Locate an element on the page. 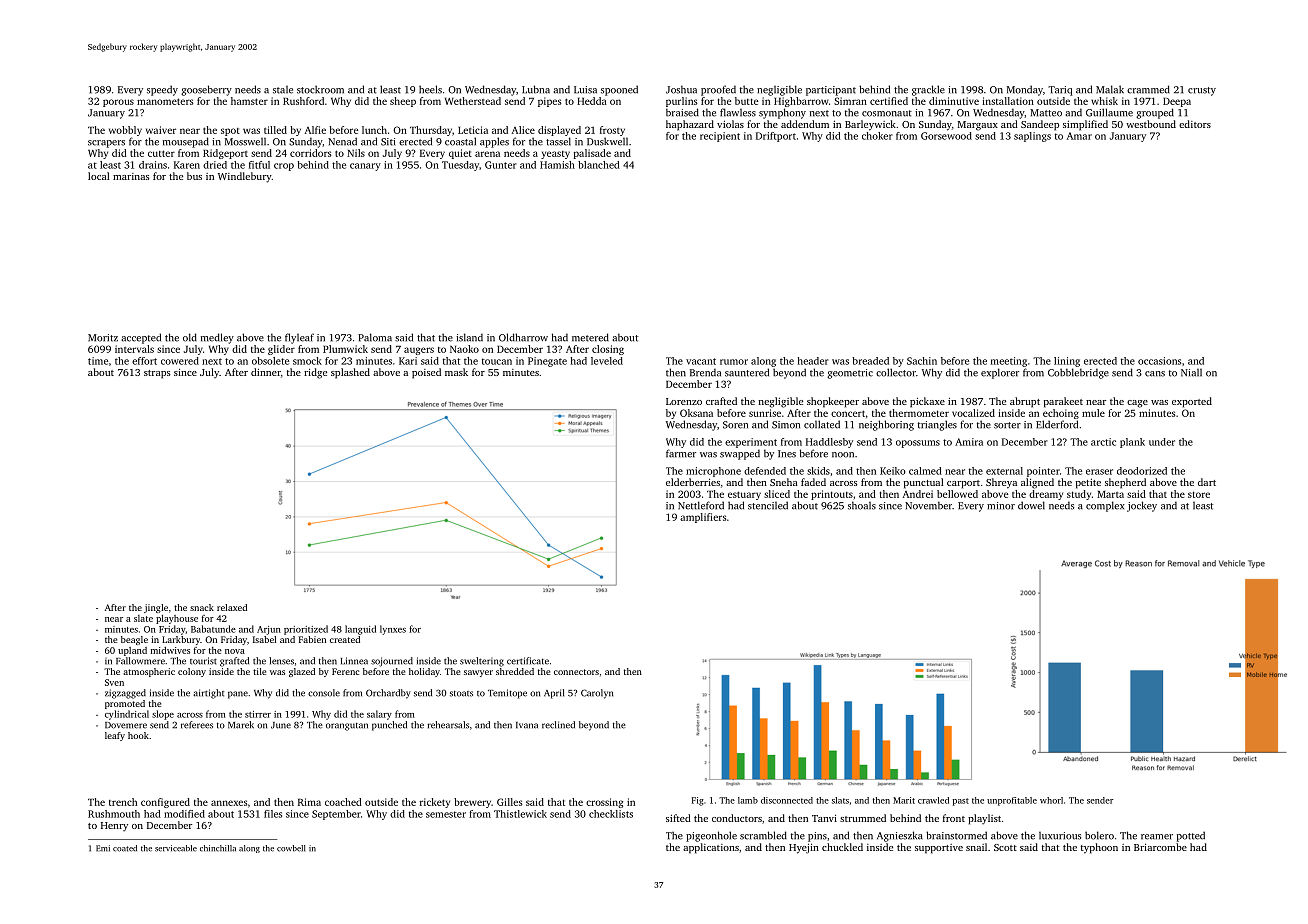  certificate is located at coordinates (528, 661).
